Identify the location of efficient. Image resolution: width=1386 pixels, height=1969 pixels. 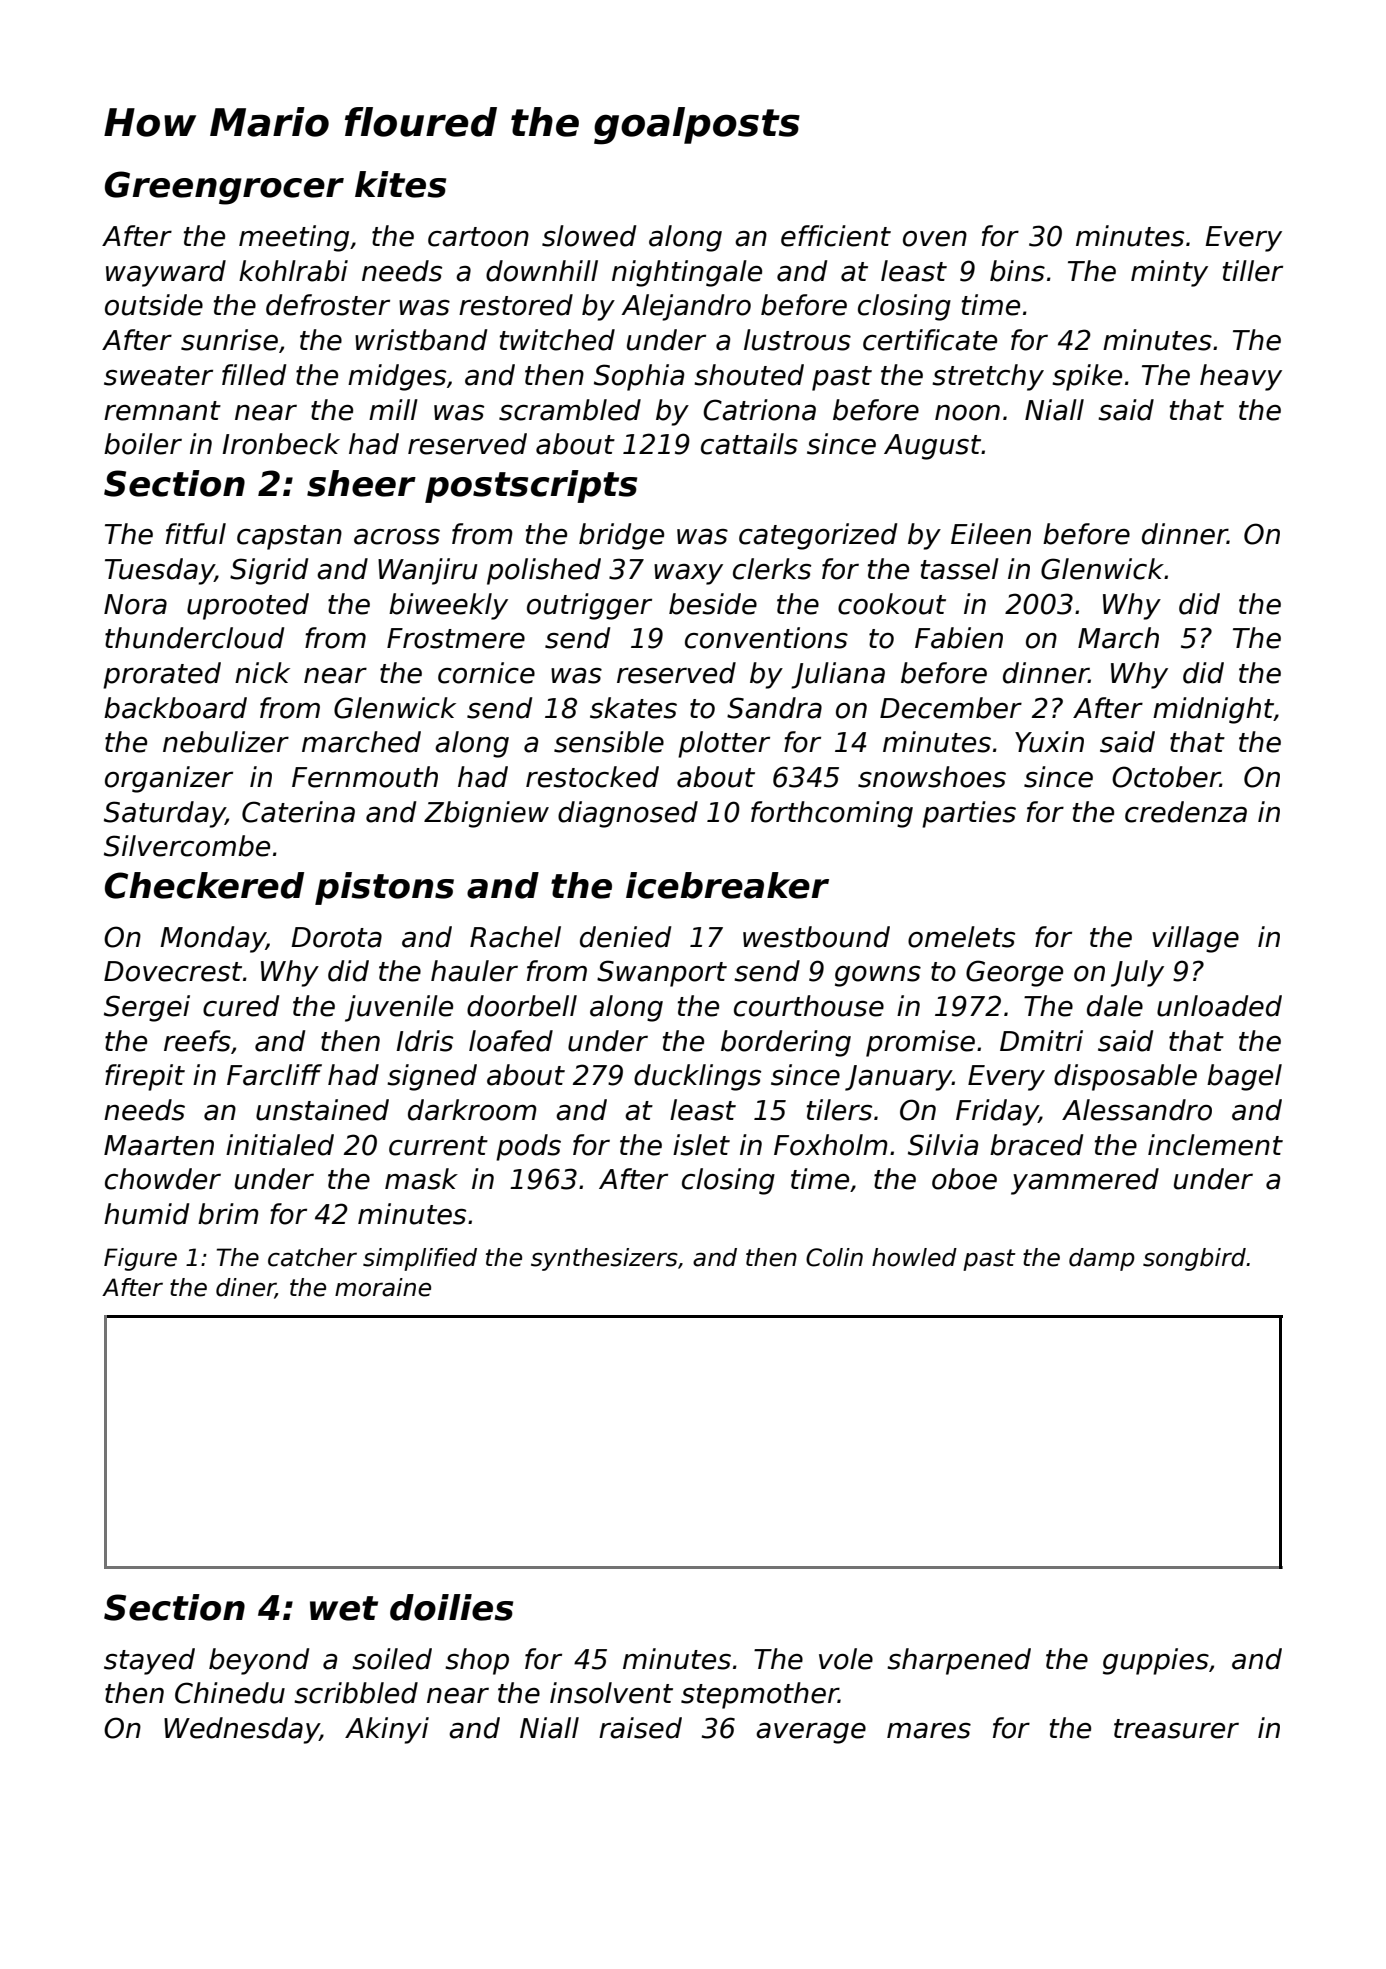
(836, 236).
